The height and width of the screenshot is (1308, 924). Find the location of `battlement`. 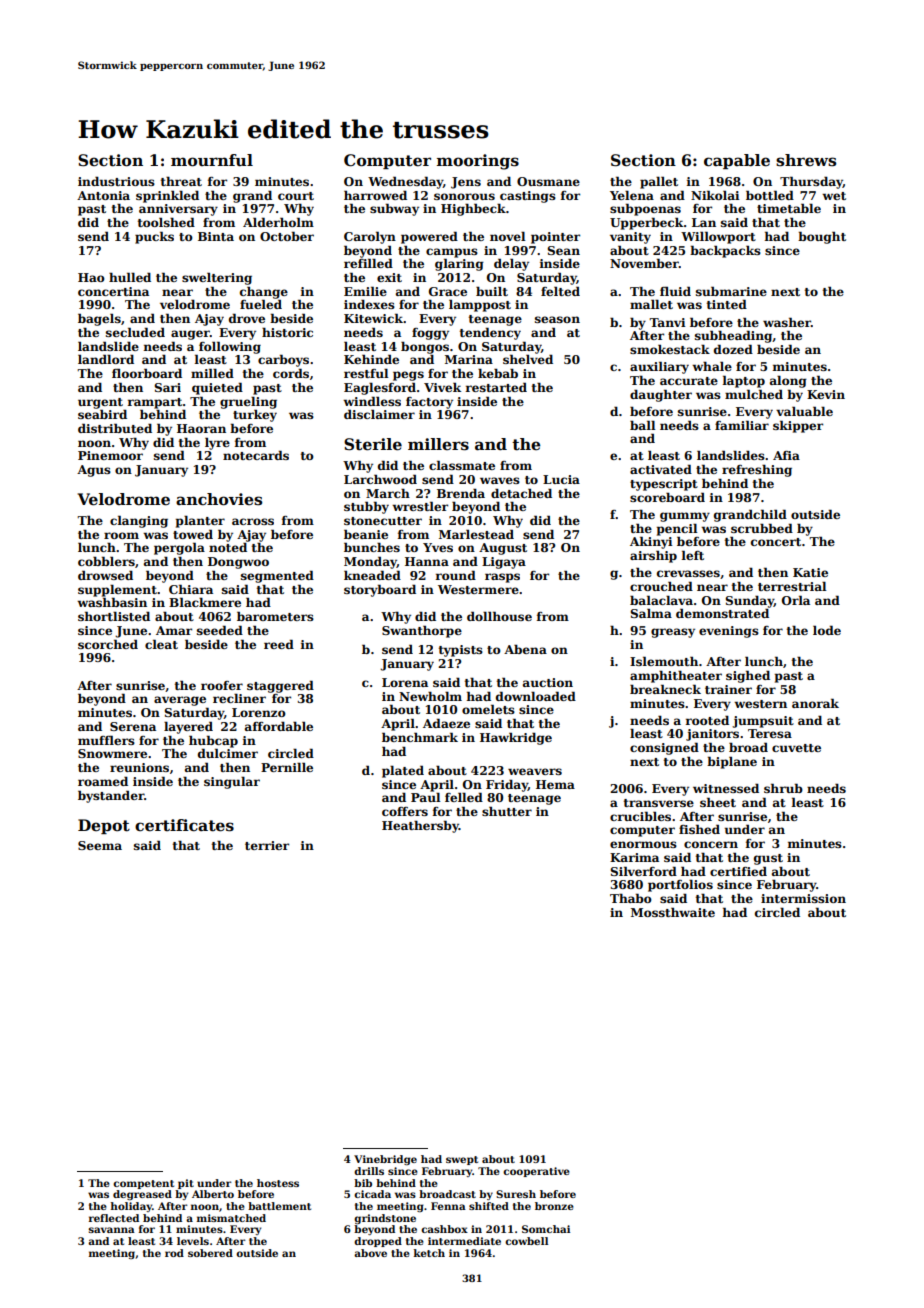

battlement is located at coordinates (279, 1206).
